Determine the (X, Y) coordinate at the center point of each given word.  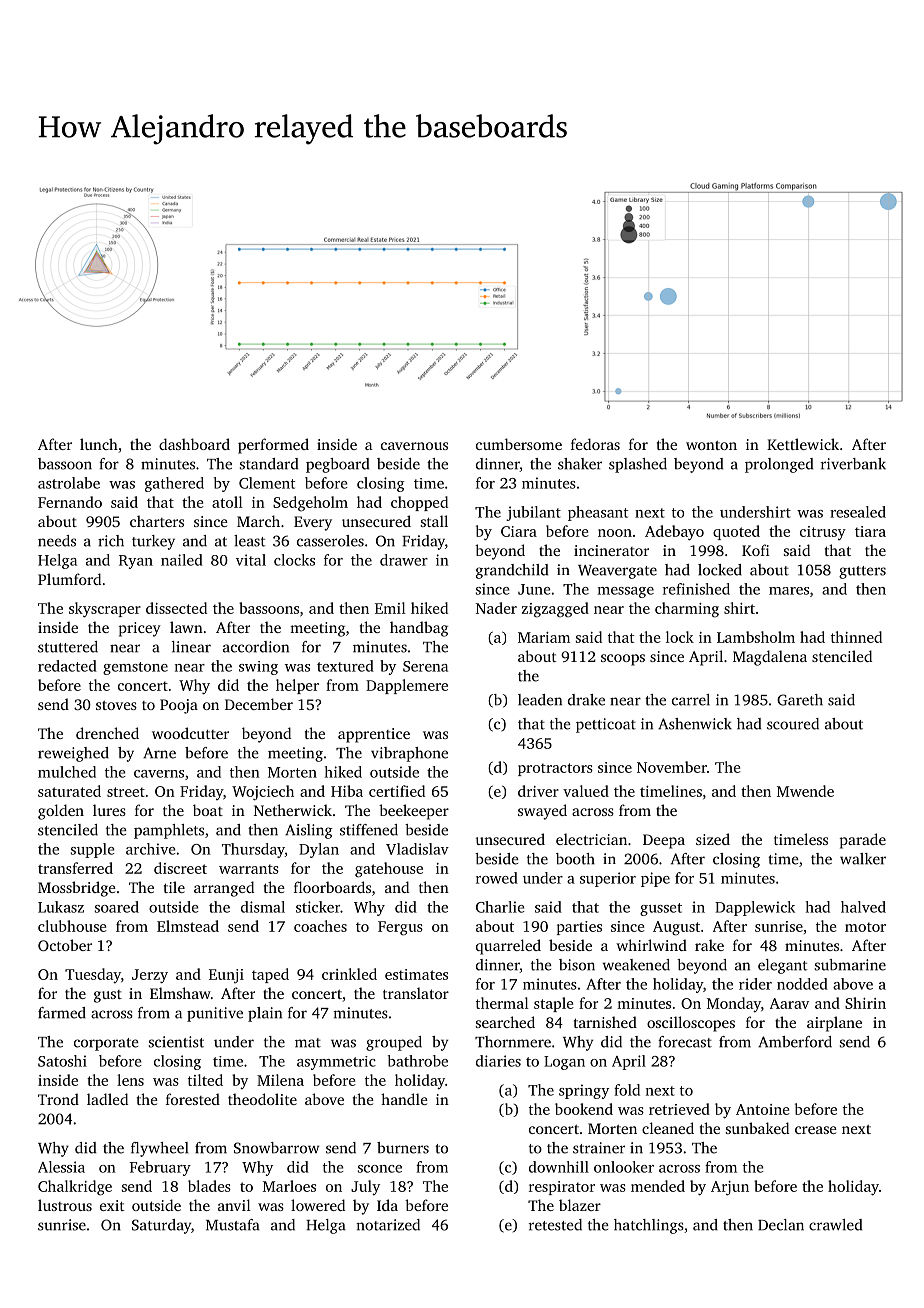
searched (505, 1022)
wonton (711, 445)
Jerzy (150, 976)
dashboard (194, 444)
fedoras (595, 444)
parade (863, 841)
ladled (107, 1099)
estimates (416, 974)
